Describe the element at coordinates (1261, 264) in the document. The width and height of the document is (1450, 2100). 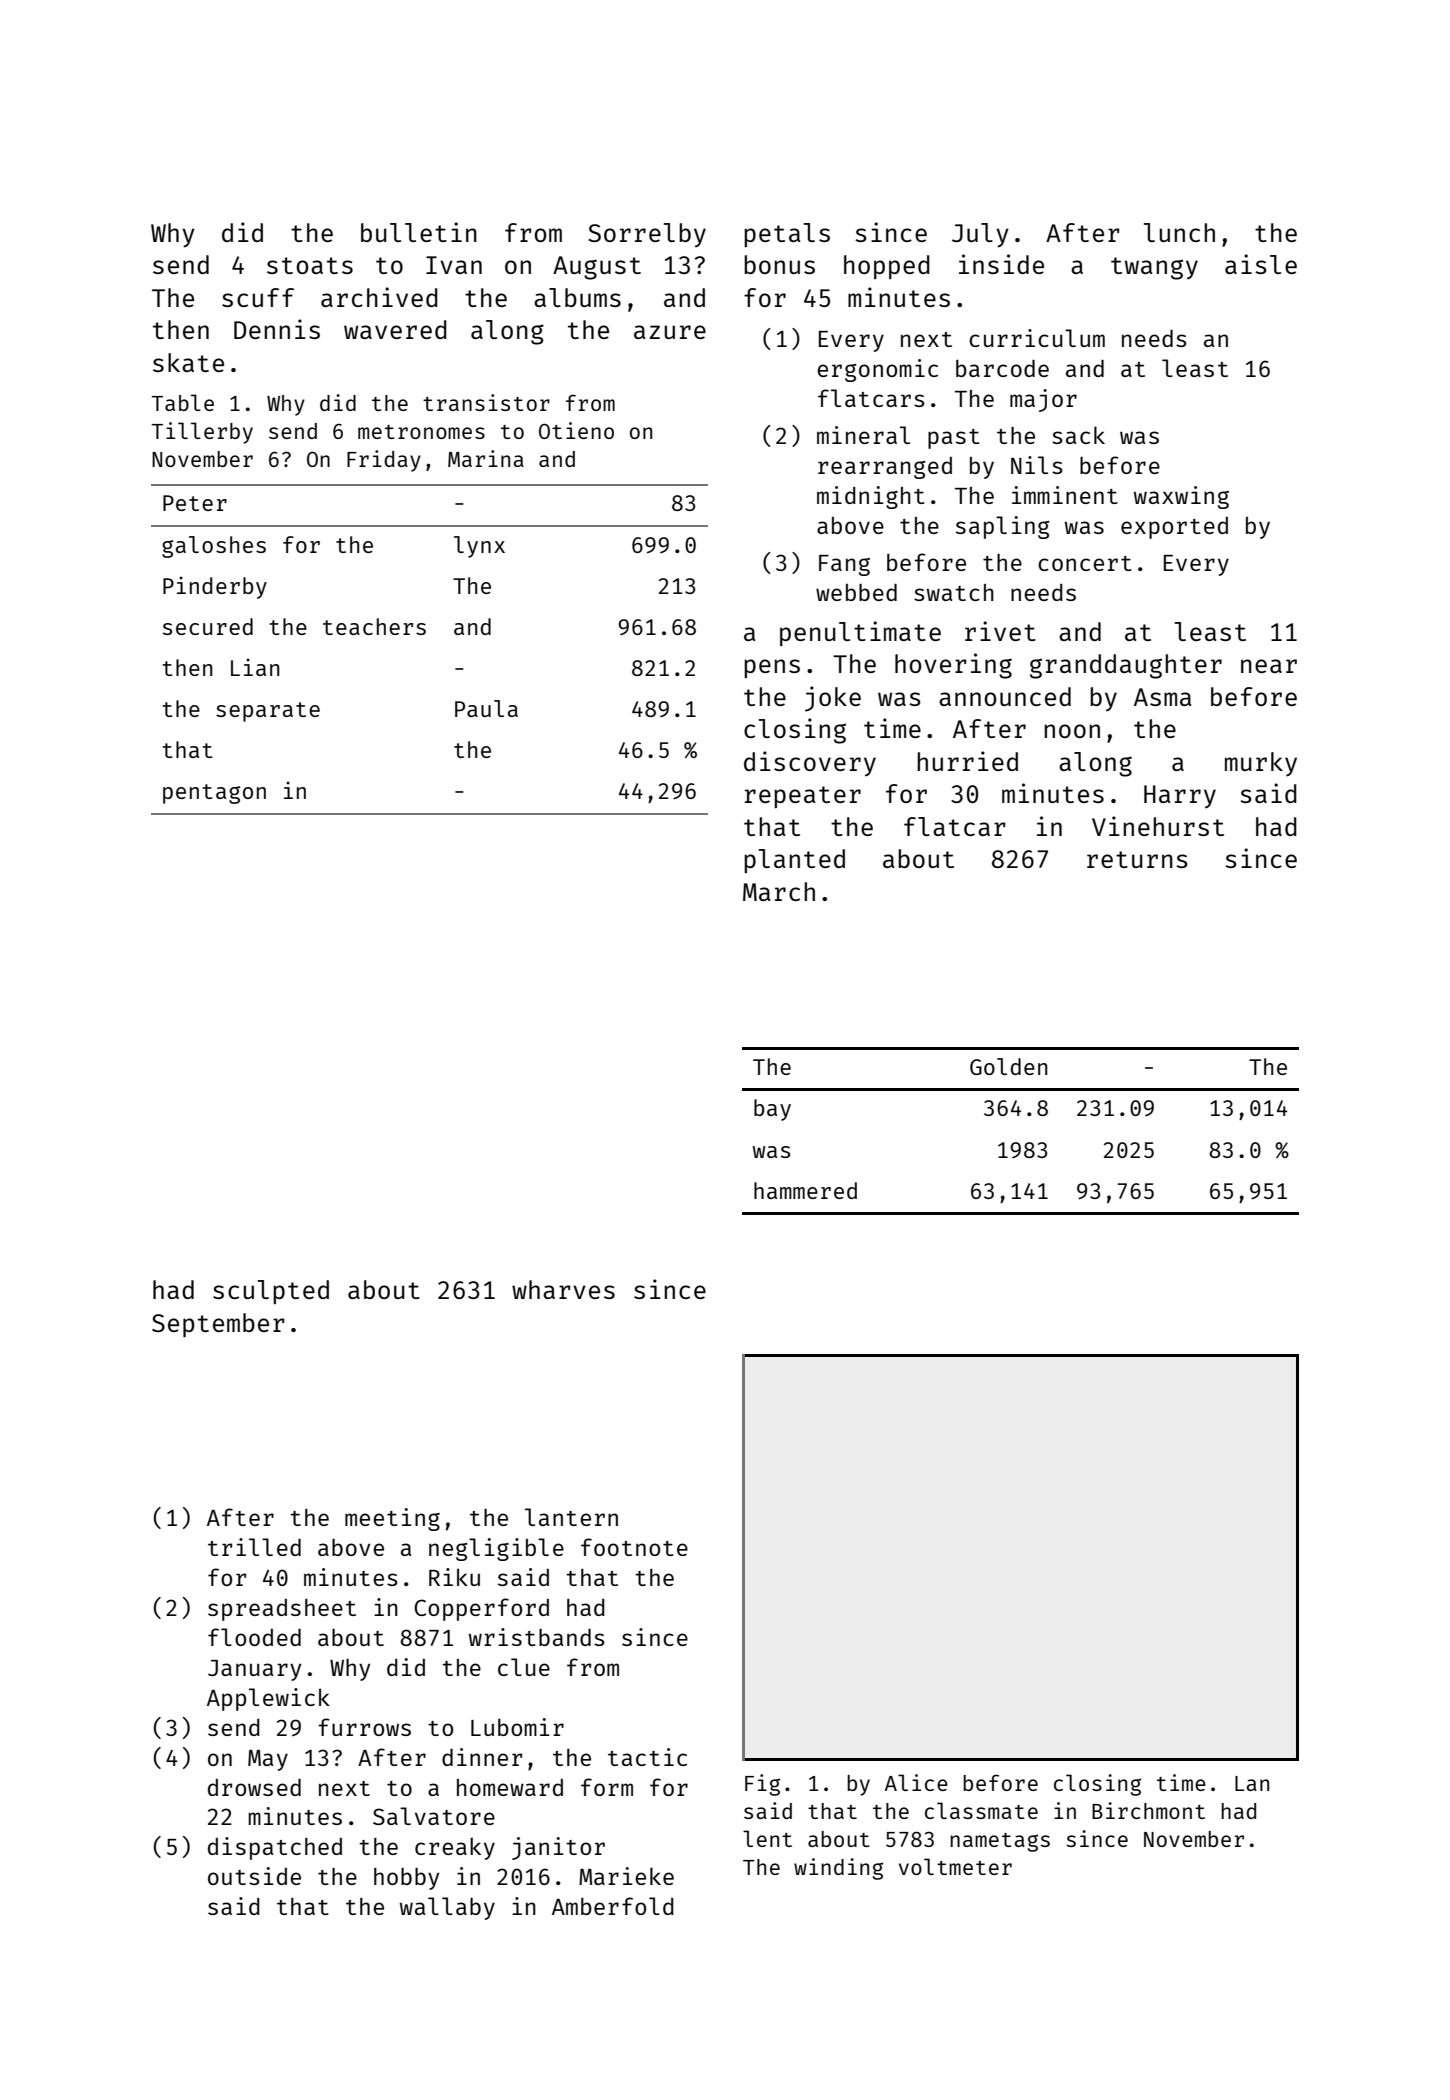
I see `aisle` at that location.
